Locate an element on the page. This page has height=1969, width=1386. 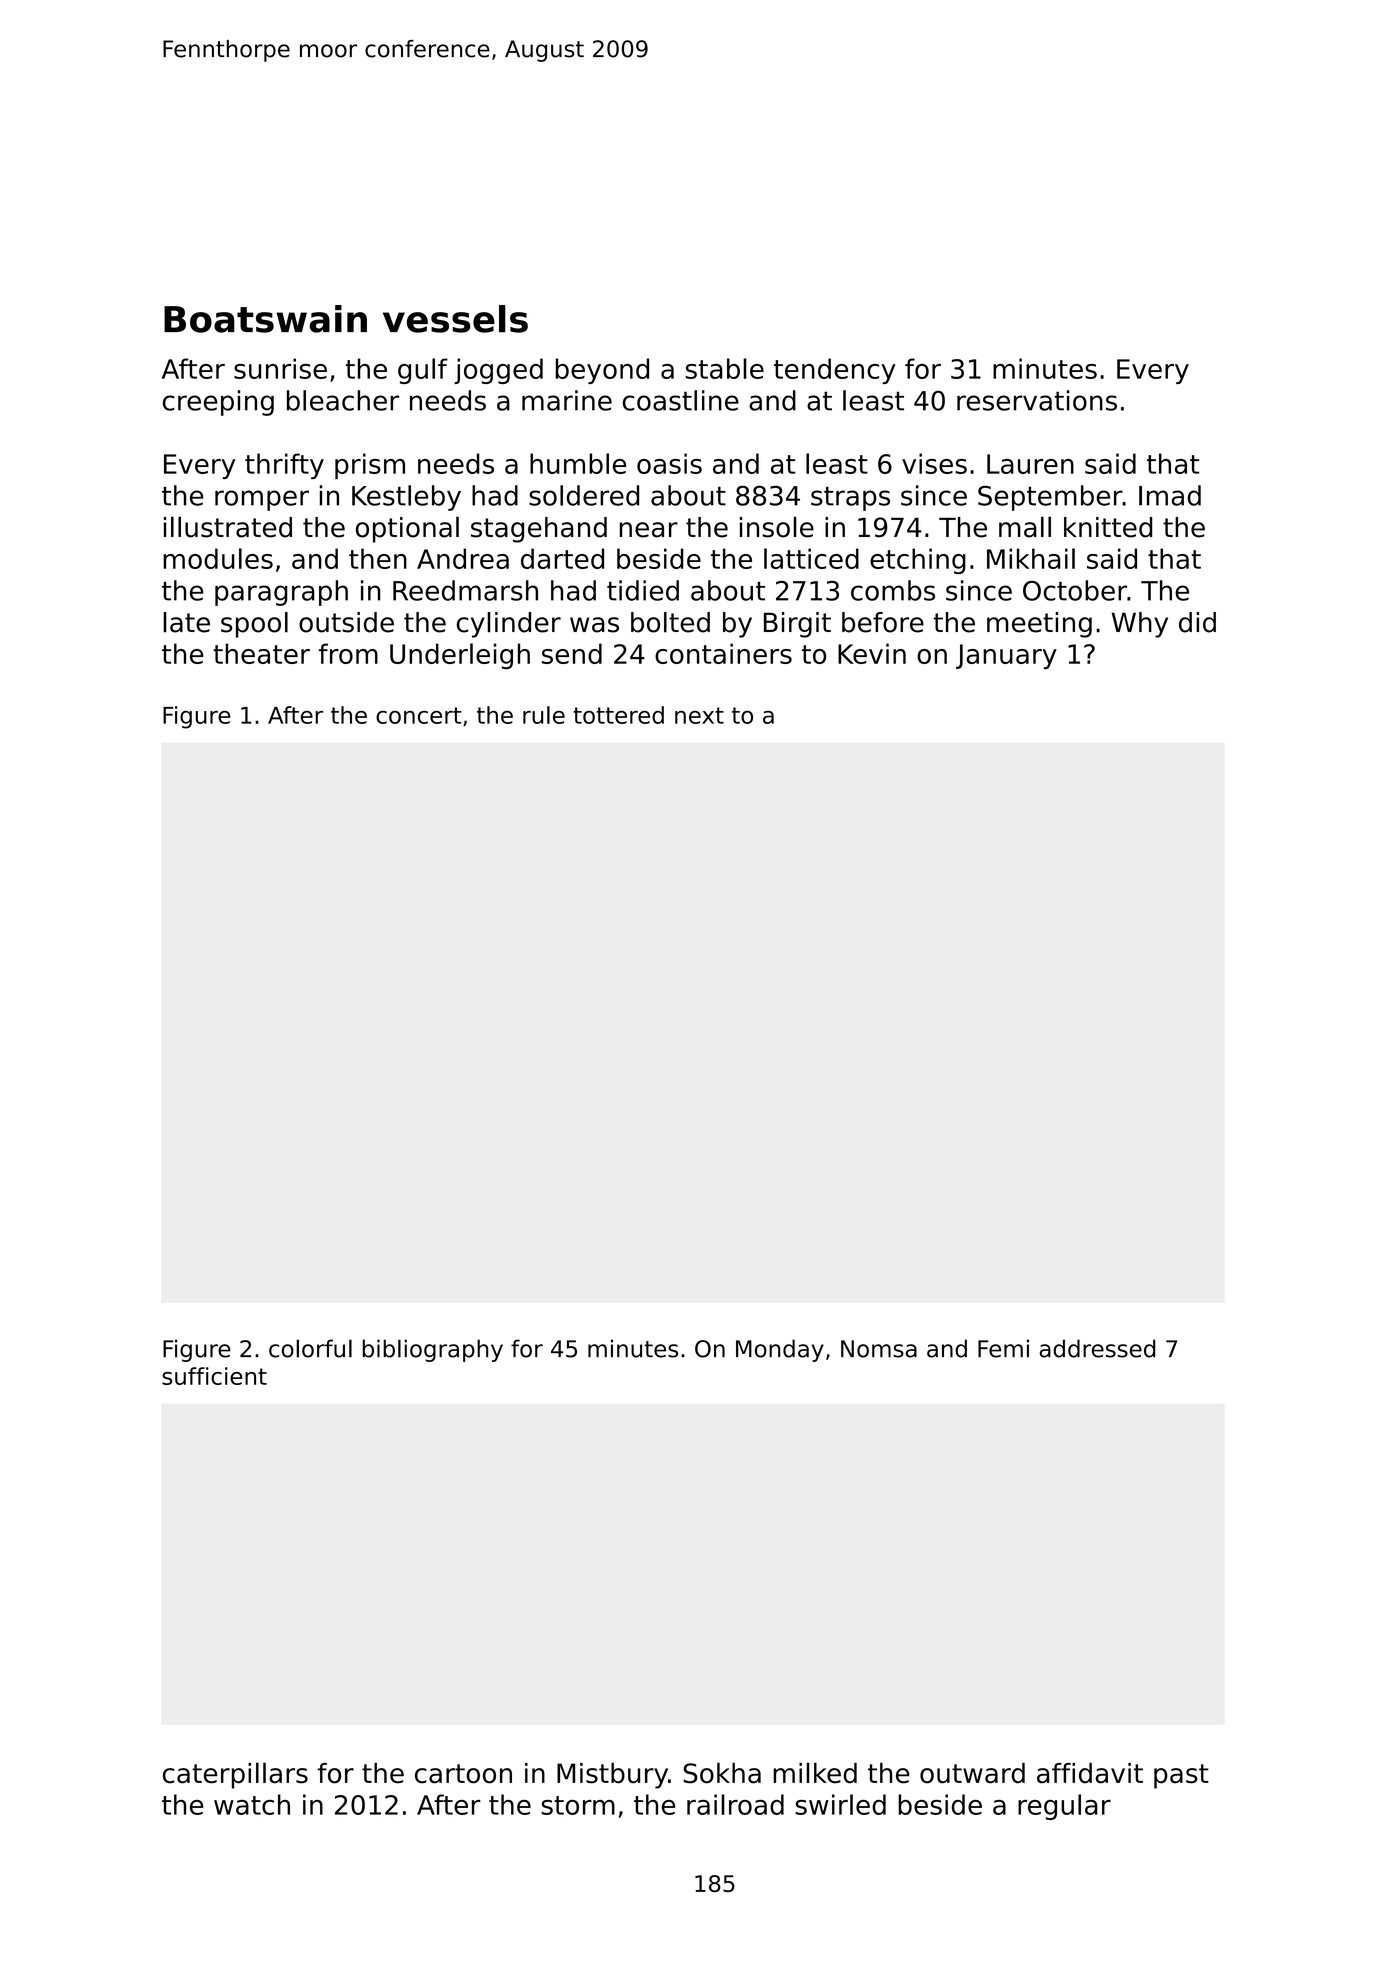
stable is located at coordinates (725, 368).
